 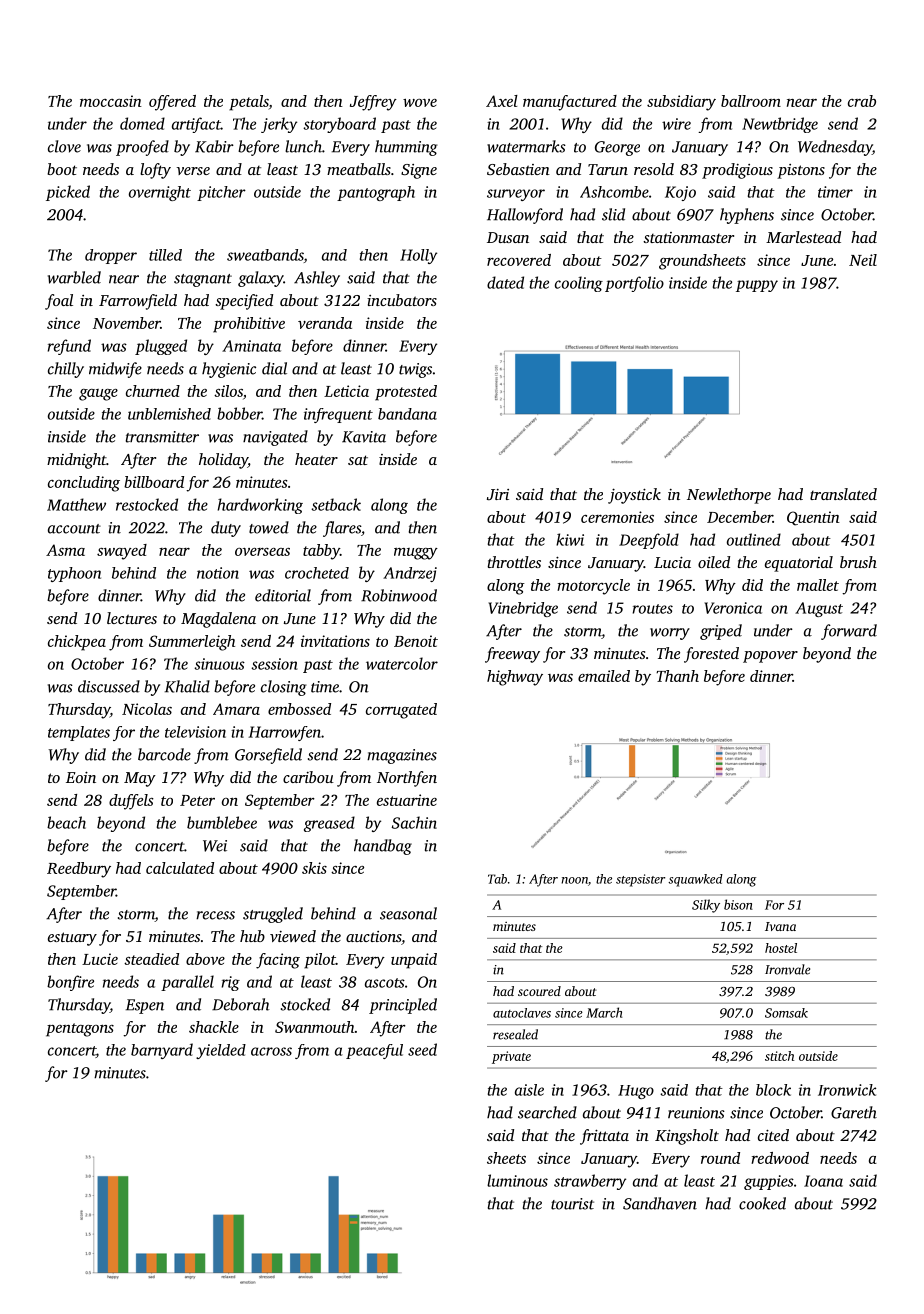 What do you see at coordinates (843, 494) in the screenshot?
I see `translated` at bounding box center [843, 494].
